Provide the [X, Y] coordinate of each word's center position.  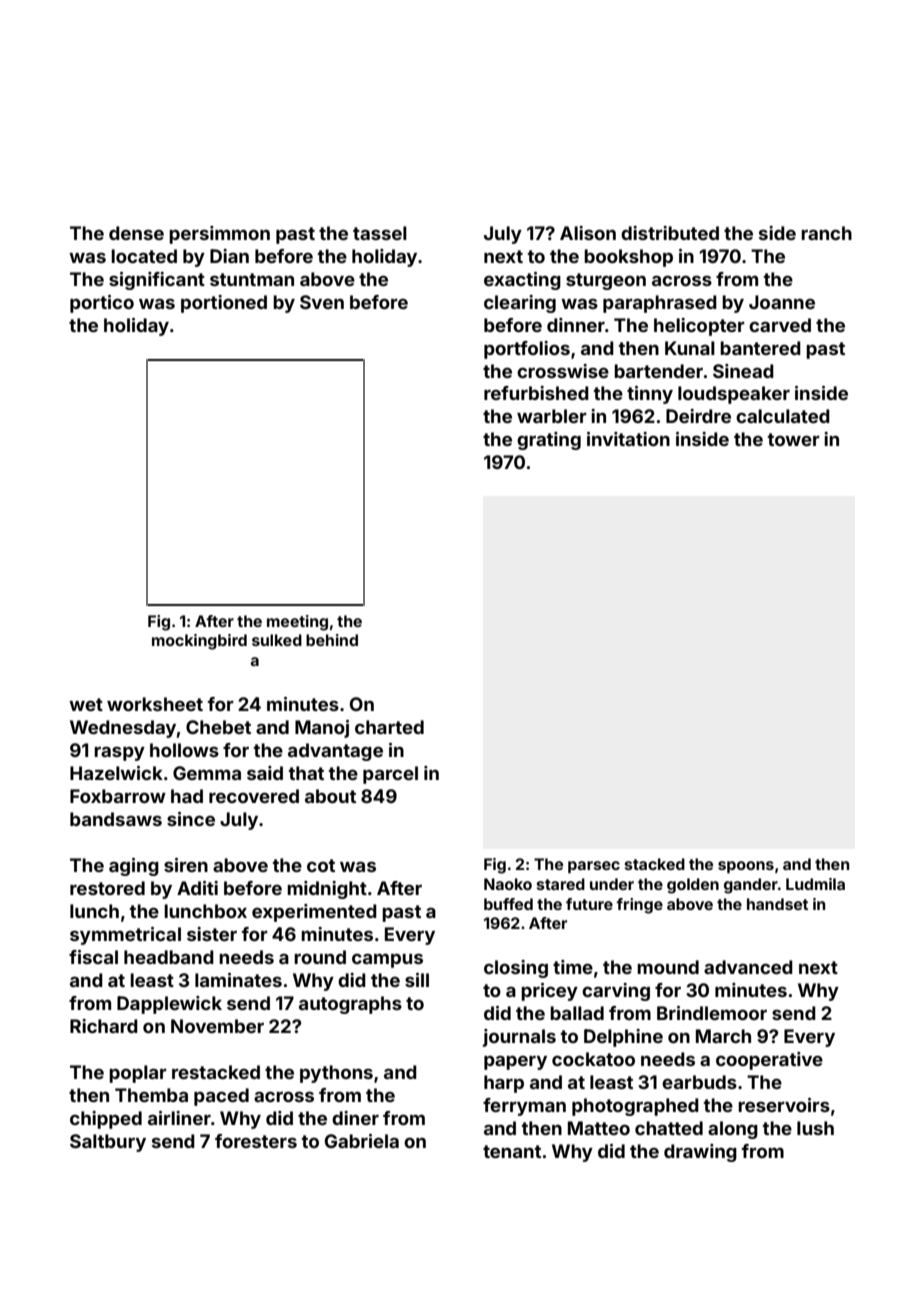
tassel [380, 233]
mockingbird [199, 642]
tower [794, 439]
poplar [138, 1074]
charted [389, 727]
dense [136, 233]
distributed [670, 233]
